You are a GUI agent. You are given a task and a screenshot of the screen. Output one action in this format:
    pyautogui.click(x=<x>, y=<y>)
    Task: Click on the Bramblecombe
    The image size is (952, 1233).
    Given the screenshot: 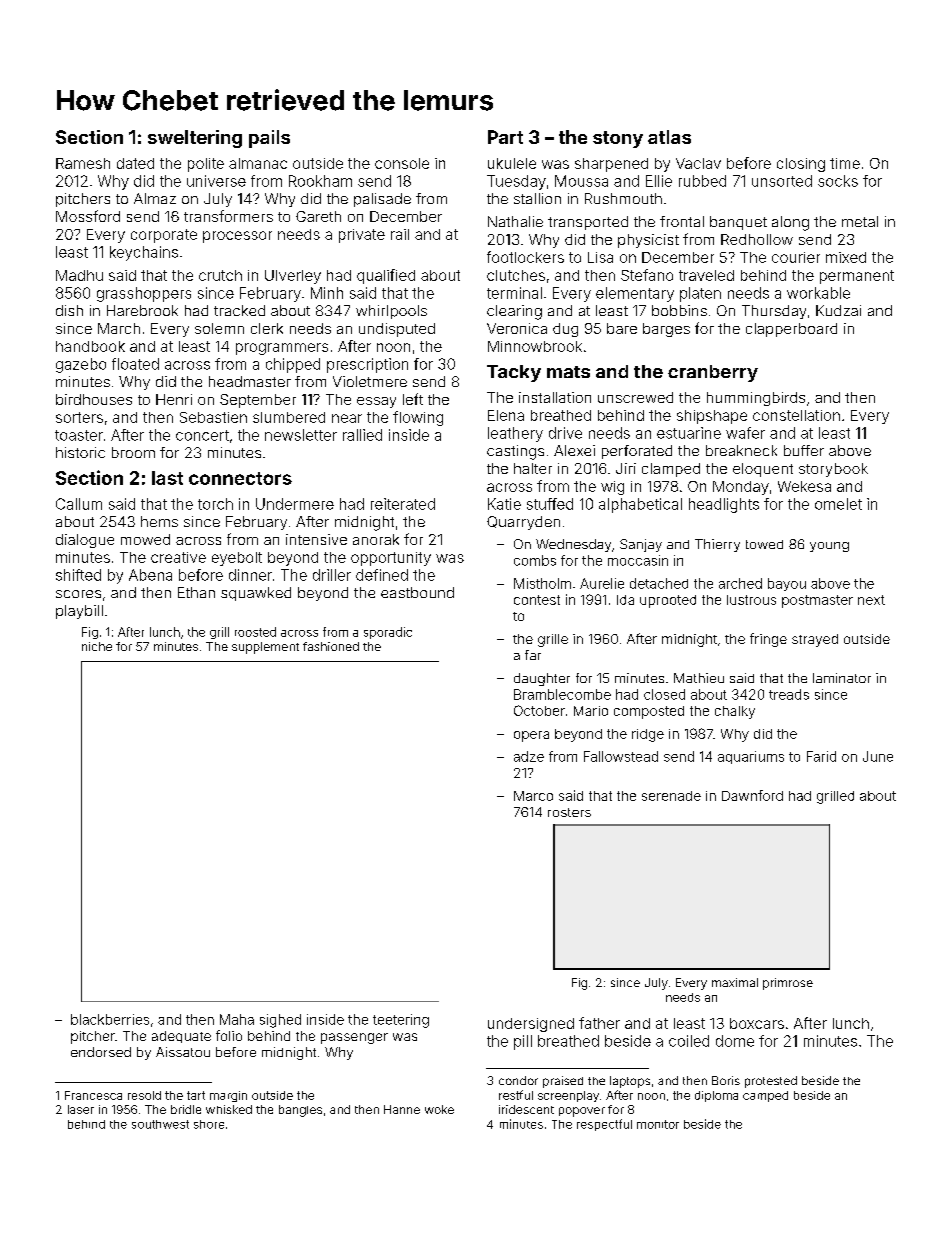 What is the action you would take?
    pyautogui.click(x=562, y=694)
